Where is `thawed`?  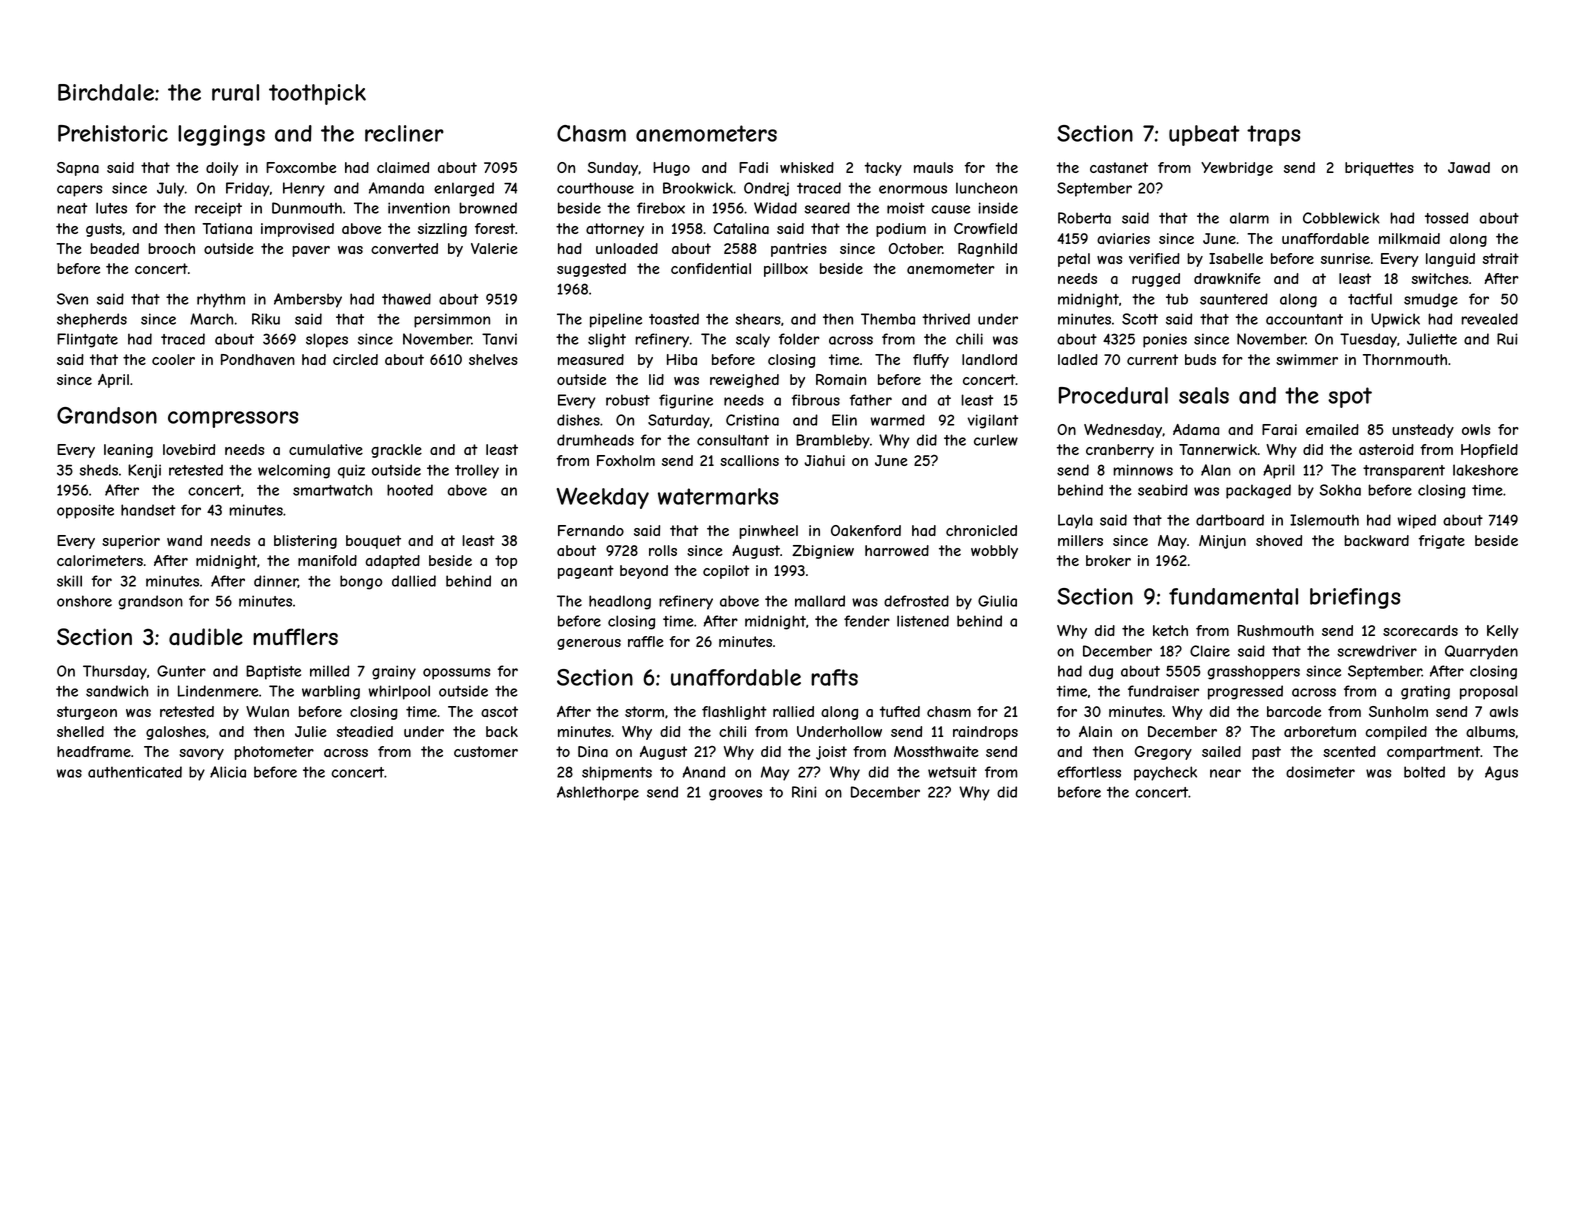
thawed is located at coordinates (406, 299).
